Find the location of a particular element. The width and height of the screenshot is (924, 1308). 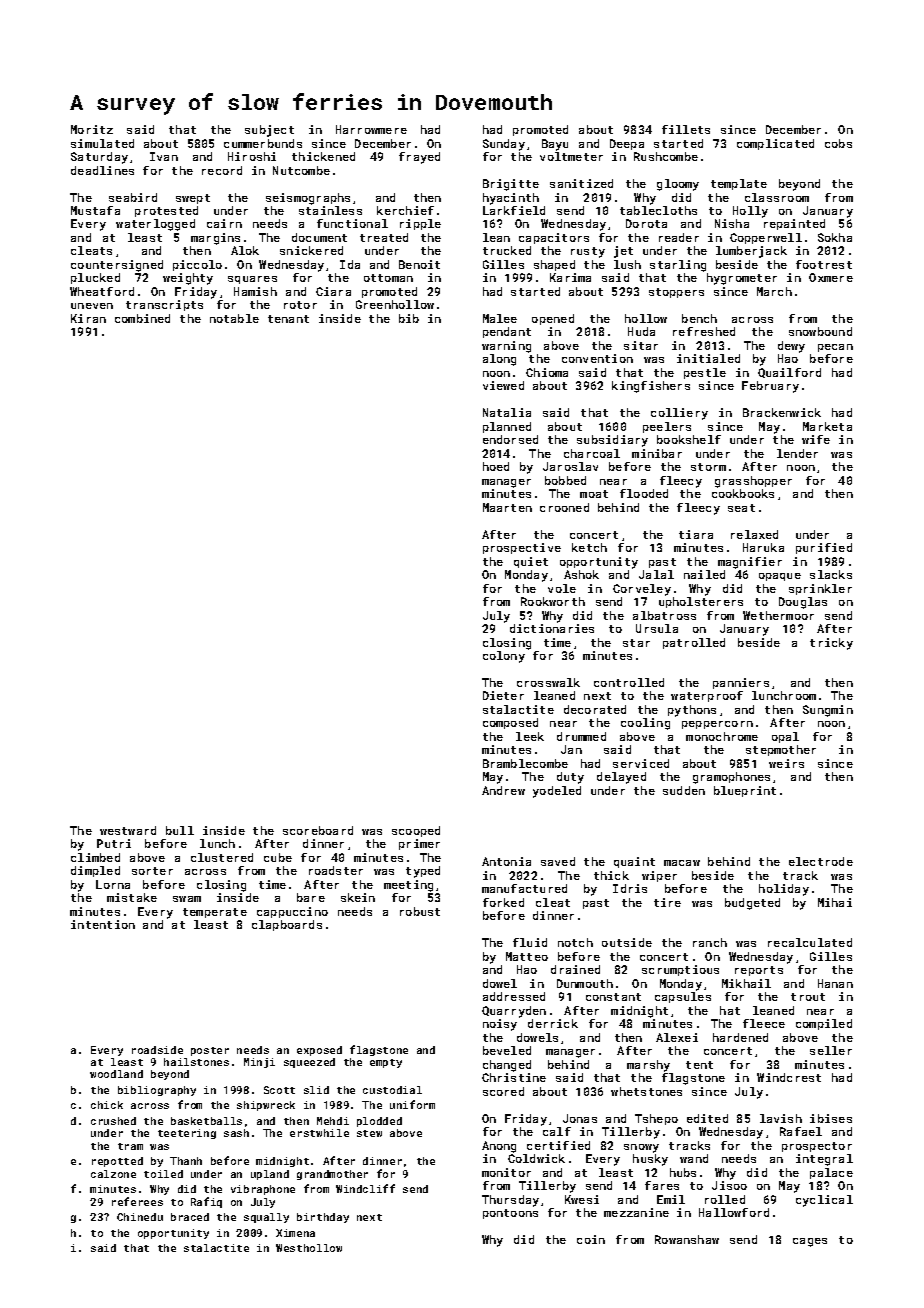

squally is located at coordinates (266, 1218).
